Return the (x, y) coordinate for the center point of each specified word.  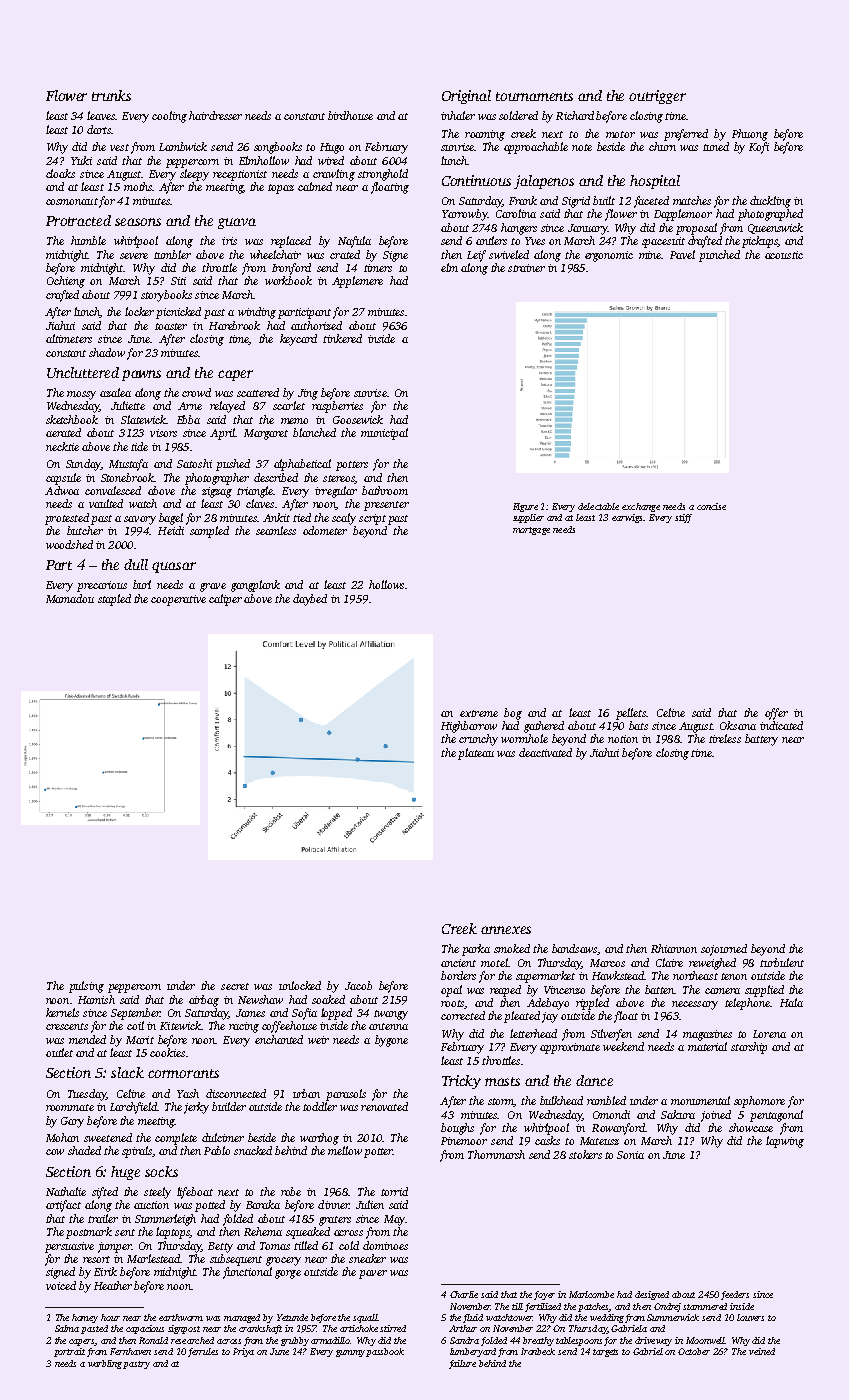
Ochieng (66, 282)
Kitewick (180, 1025)
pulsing (86, 987)
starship (749, 1048)
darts (99, 129)
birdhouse (350, 115)
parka (476, 950)
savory (140, 520)
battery (761, 740)
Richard (575, 115)
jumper (114, 1247)
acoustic (784, 255)
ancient (458, 963)
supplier (528, 518)
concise (711, 506)
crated (345, 254)
